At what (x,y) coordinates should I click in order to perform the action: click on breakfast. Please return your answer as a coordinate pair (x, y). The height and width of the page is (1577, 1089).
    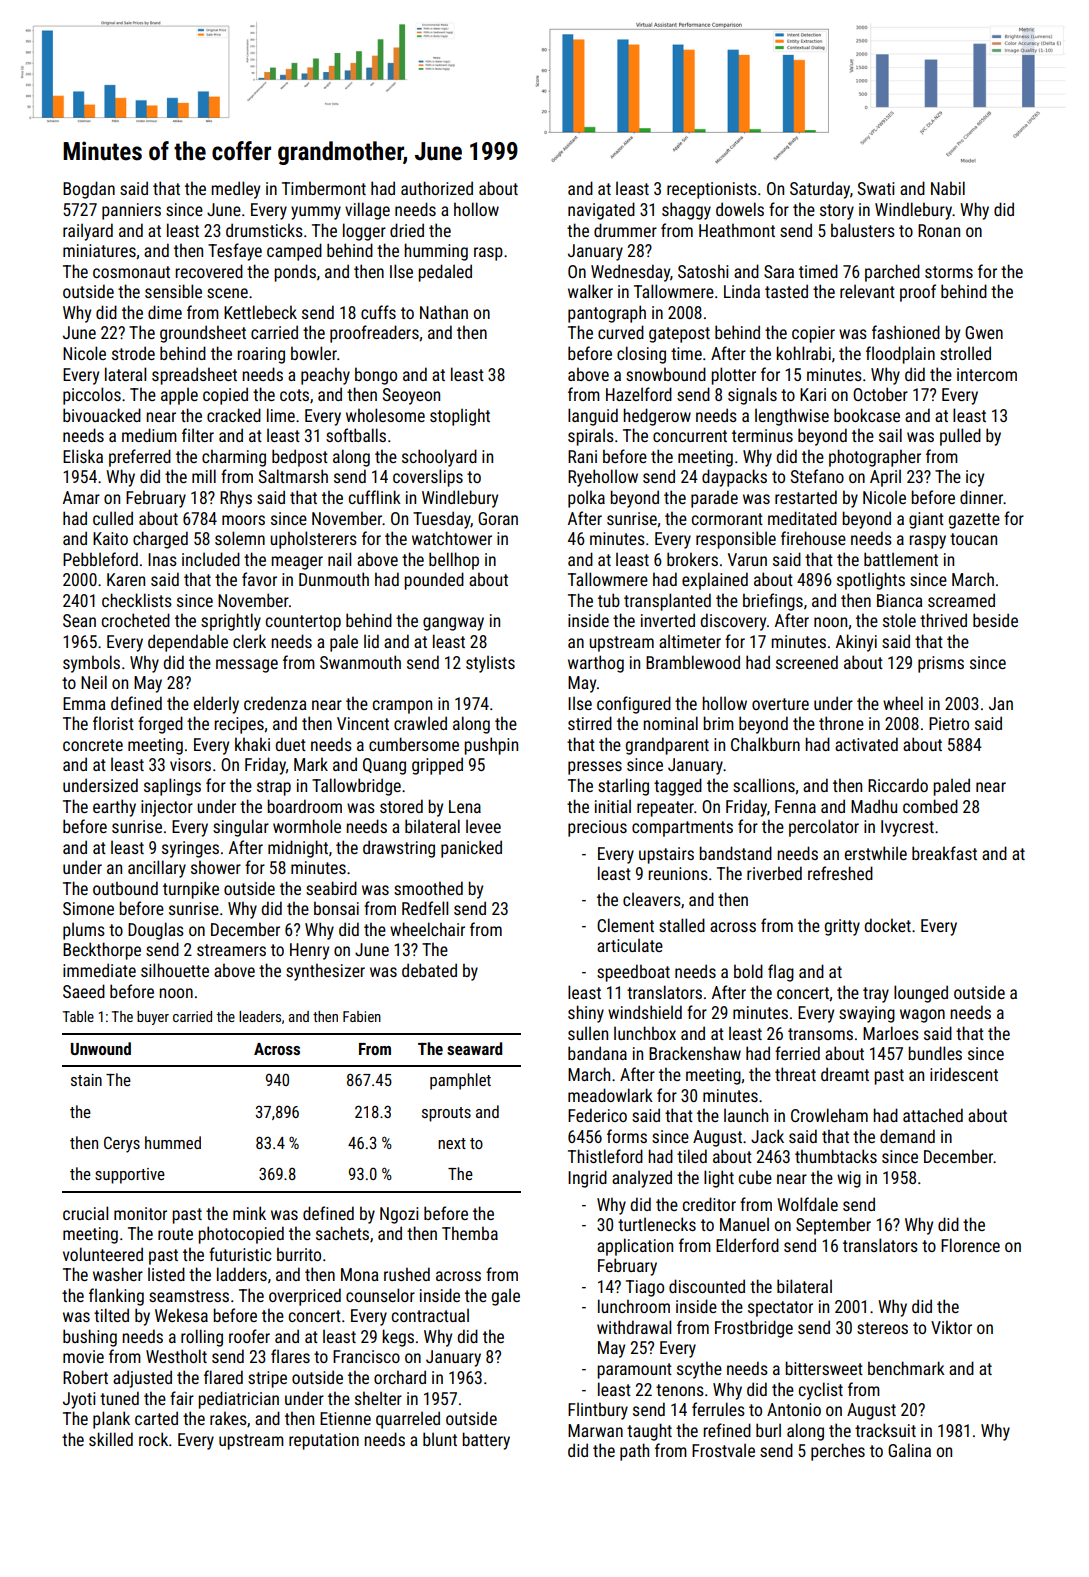
    Looking at the image, I should click on (944, 853).
